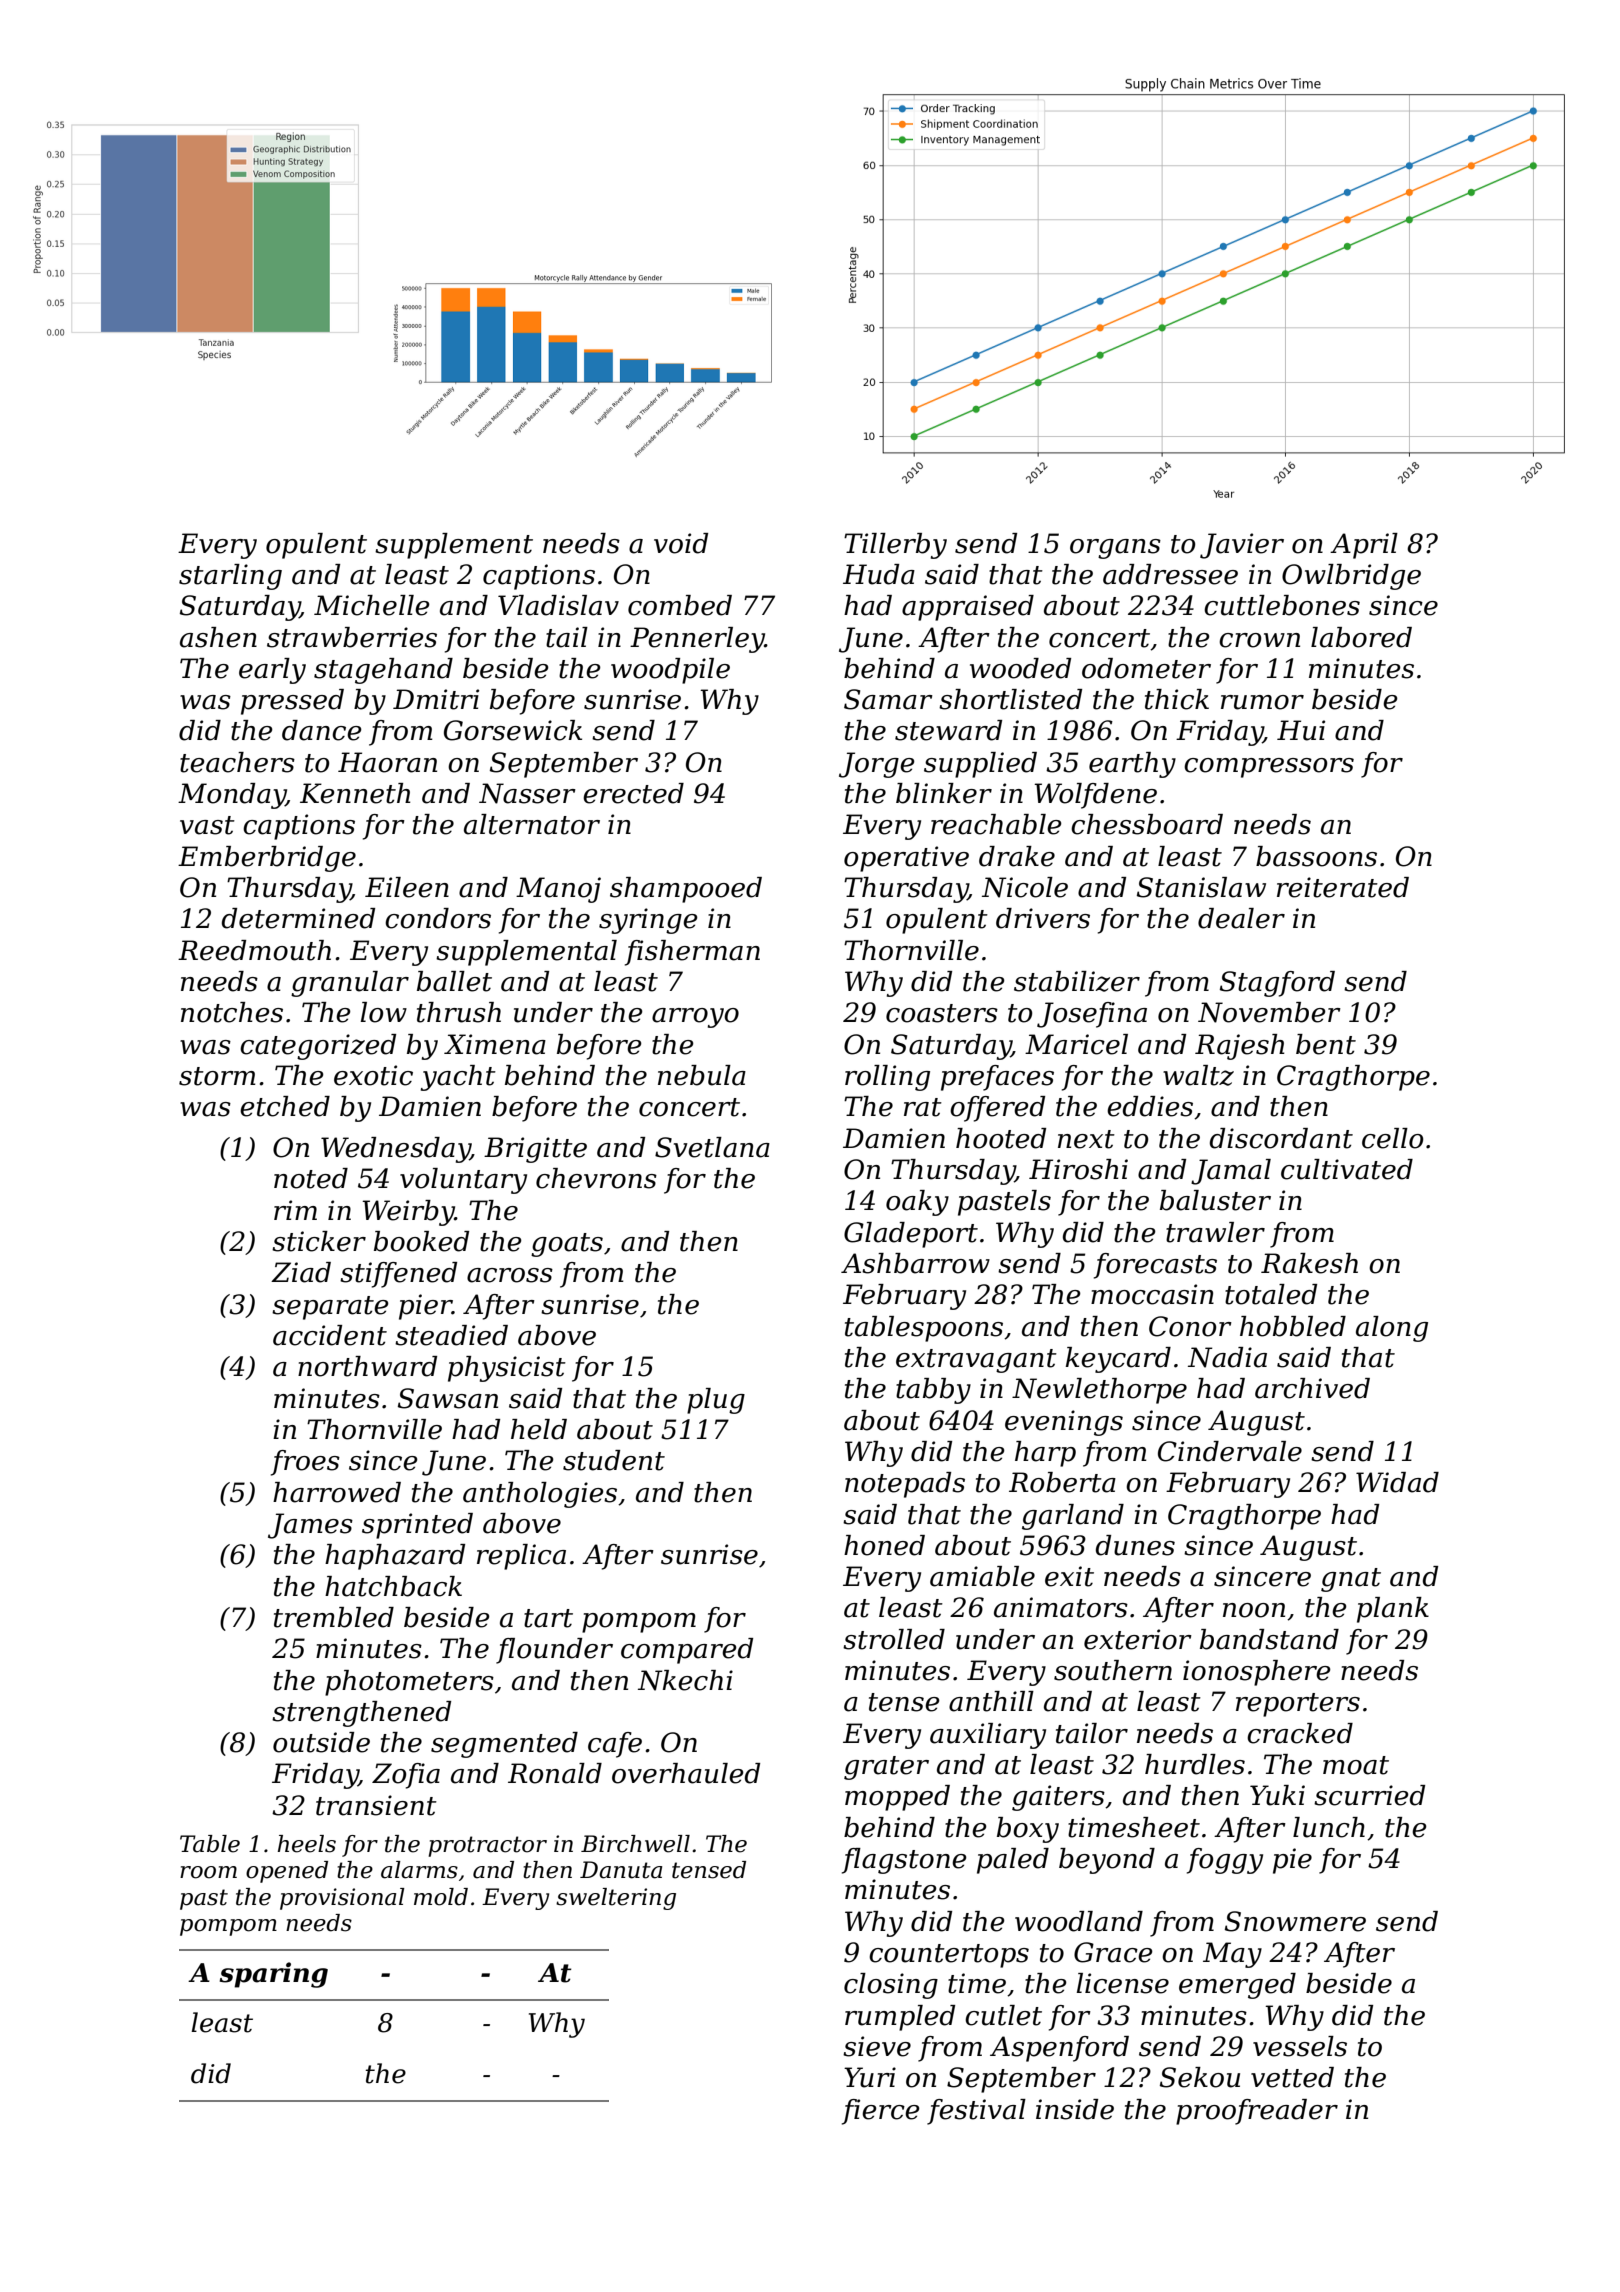 Image resolution: width=1620 pixels, height=2292 pixels. Describe the element at coordinates (274, 1975) in the screenshot. I see `sparing` at that location.
